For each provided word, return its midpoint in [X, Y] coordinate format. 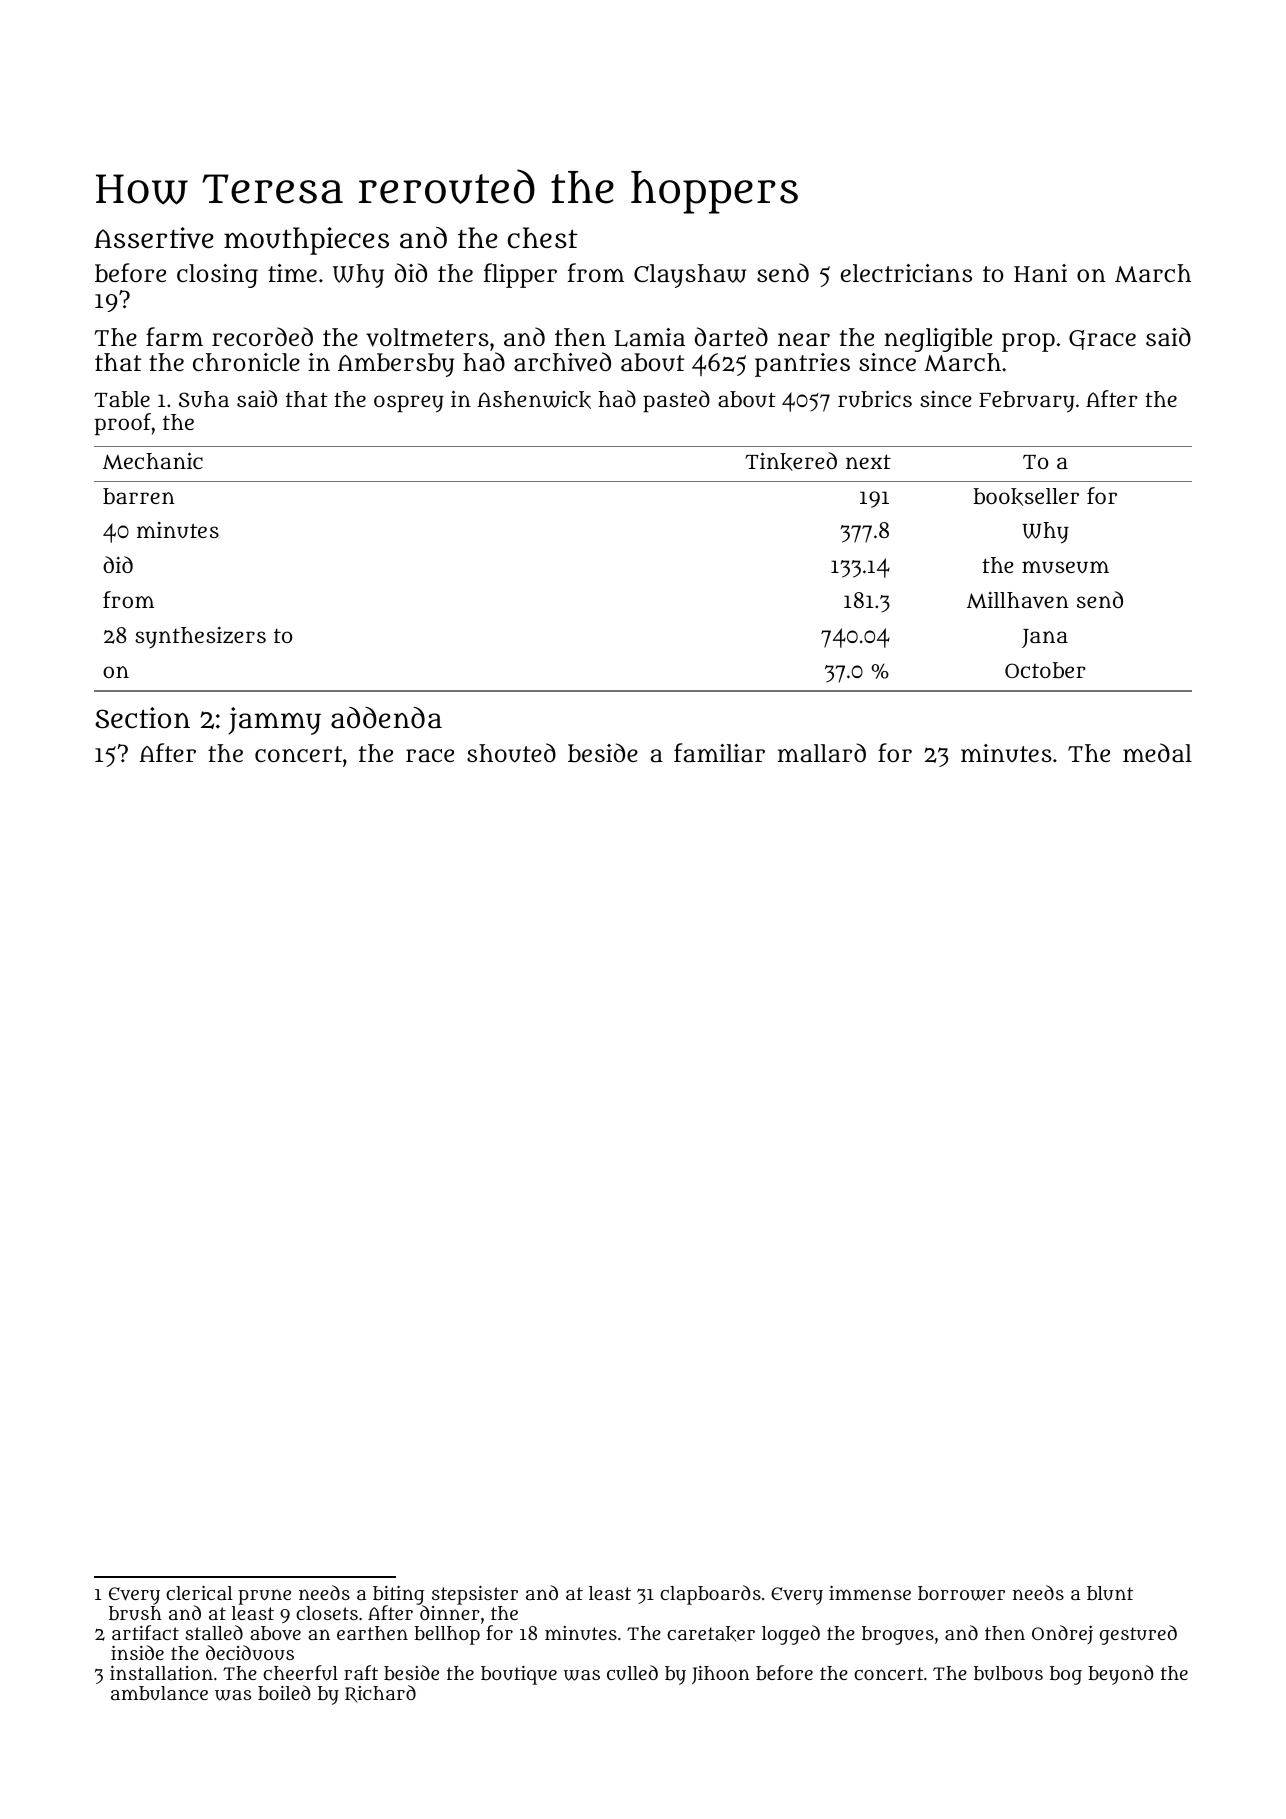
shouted [511, 753]
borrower [961, 1593]
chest [543, 238]
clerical [199, 1592]
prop [1028, 342]
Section [142, 718]
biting [399, 1595]
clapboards [710, 1595]
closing [217, 276]
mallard [822, 752]
